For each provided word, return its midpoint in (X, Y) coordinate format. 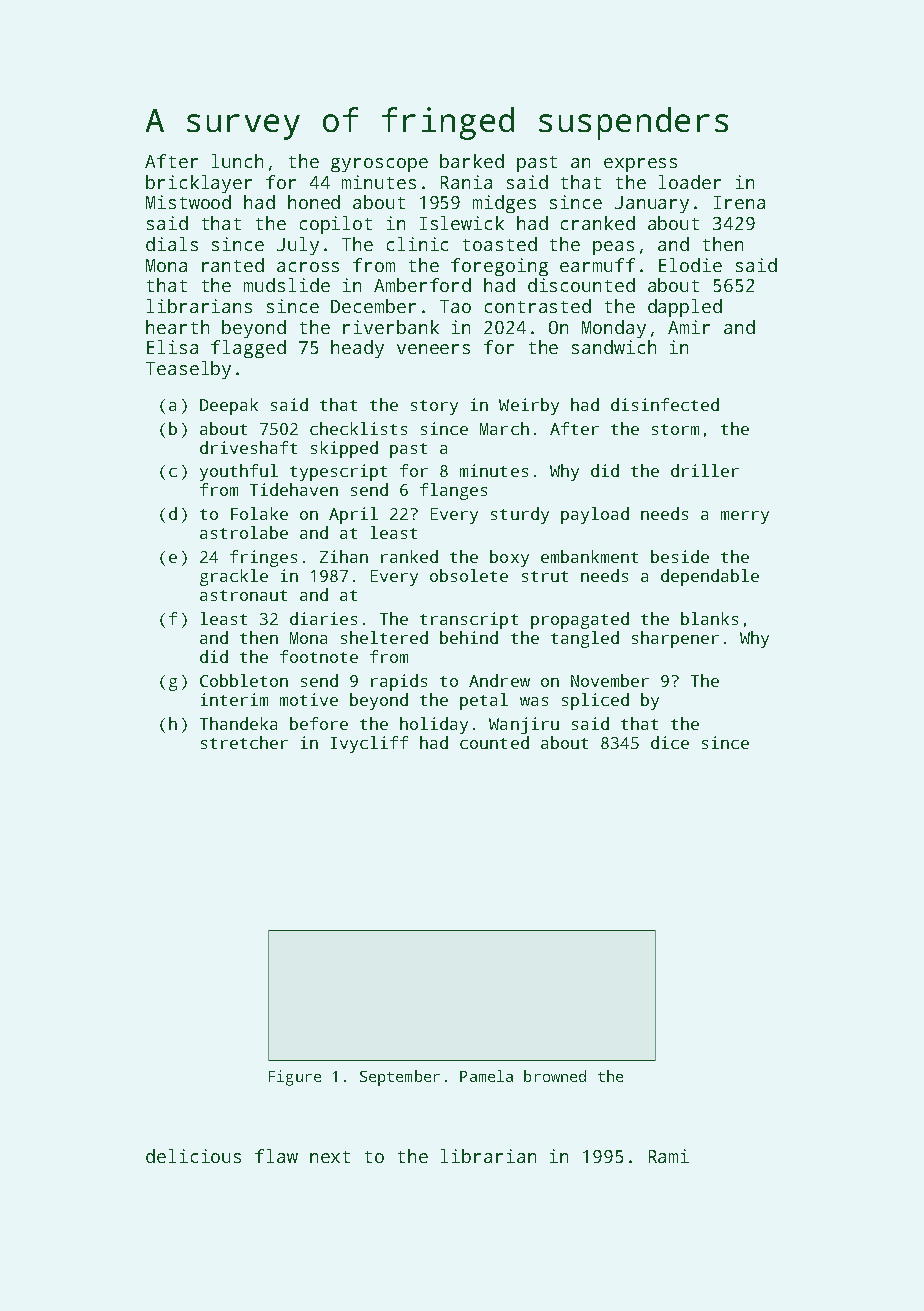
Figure (295, 1078)
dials (172, 244)
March (504, 428)
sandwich (614, 347)
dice (670, 742)
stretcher (244, 742)
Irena (739, 202)
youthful (239, 472)
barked (472, 161)
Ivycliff (369, 744)
